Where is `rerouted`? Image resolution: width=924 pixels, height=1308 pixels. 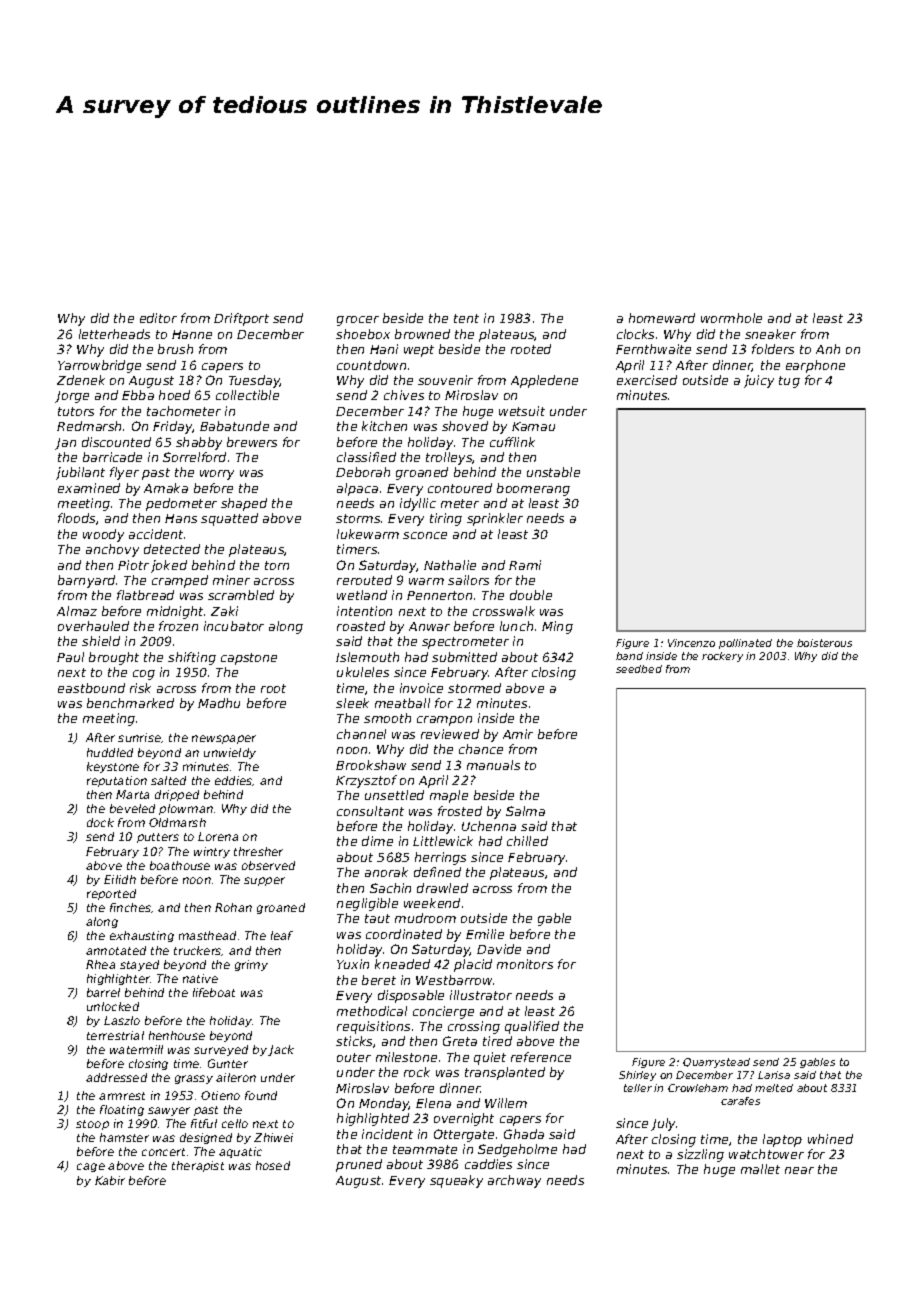 rerouted is located at coordinates (364, 580).
